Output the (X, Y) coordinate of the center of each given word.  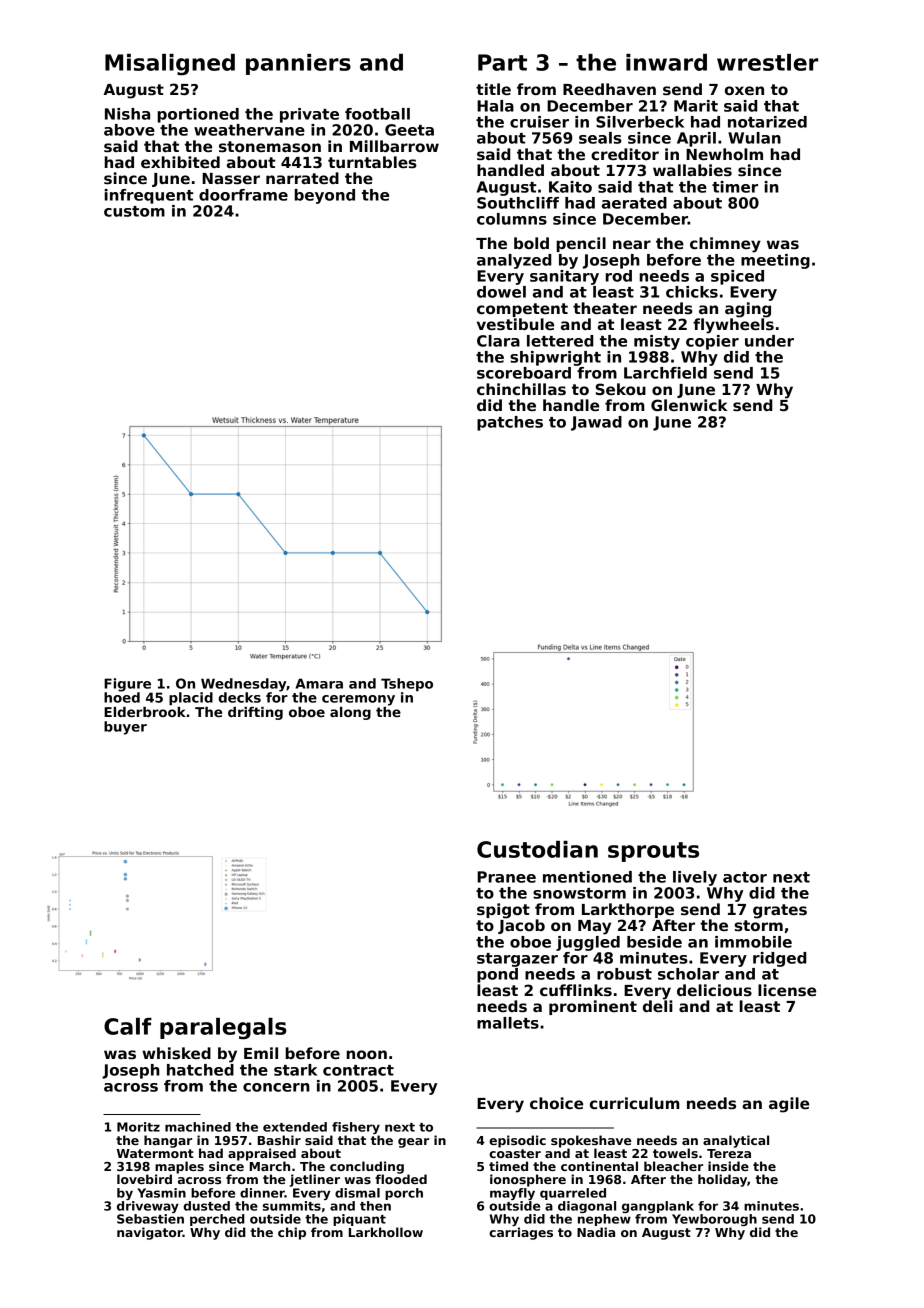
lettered (560, 341)
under (769, 341)
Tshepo (407, 684)
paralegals (223, 1029)
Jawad (596, 423)
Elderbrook (145, 712)
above (129, 130)
